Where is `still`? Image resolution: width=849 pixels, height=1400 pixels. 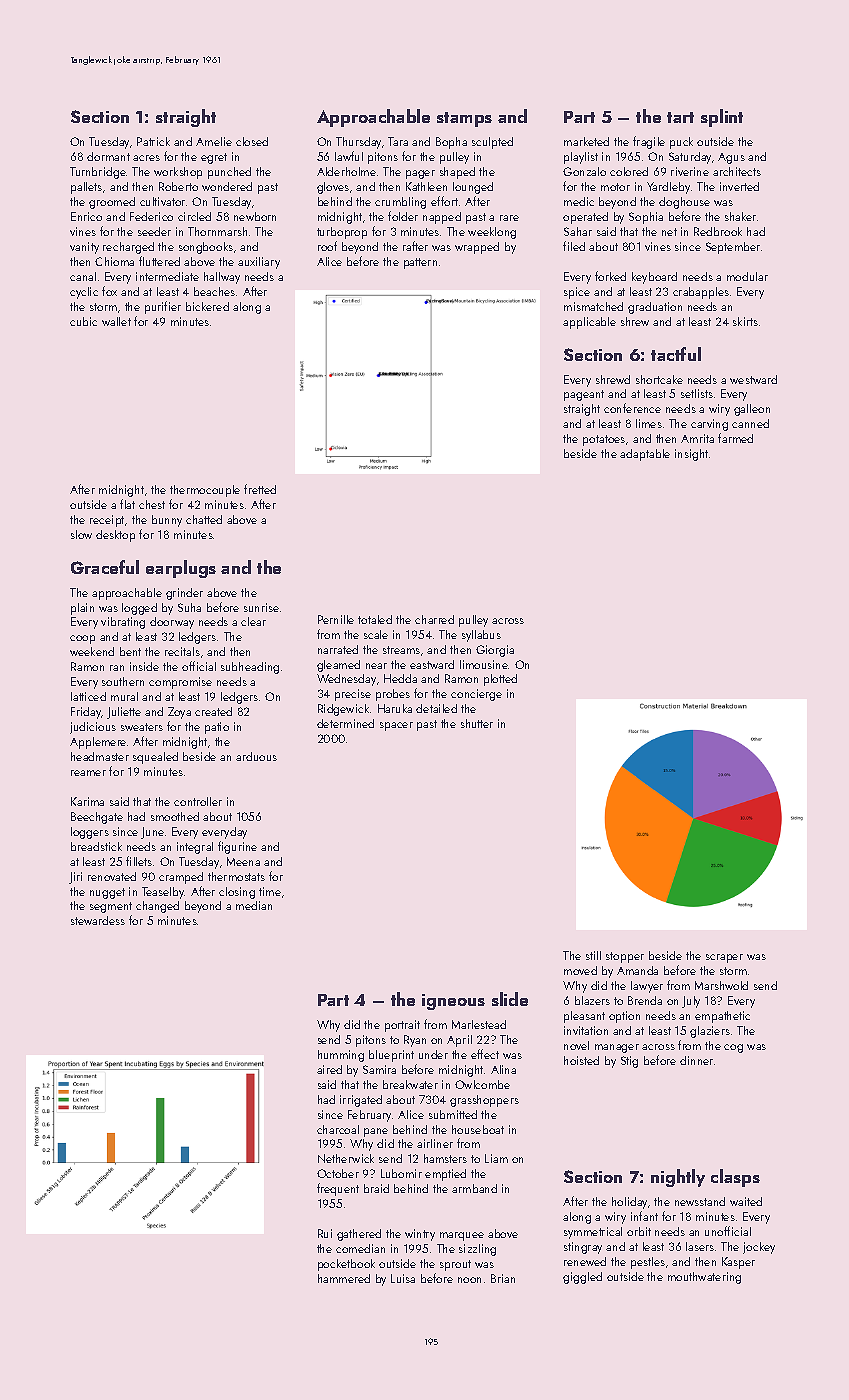
still is located at coordinates (593, 955).
